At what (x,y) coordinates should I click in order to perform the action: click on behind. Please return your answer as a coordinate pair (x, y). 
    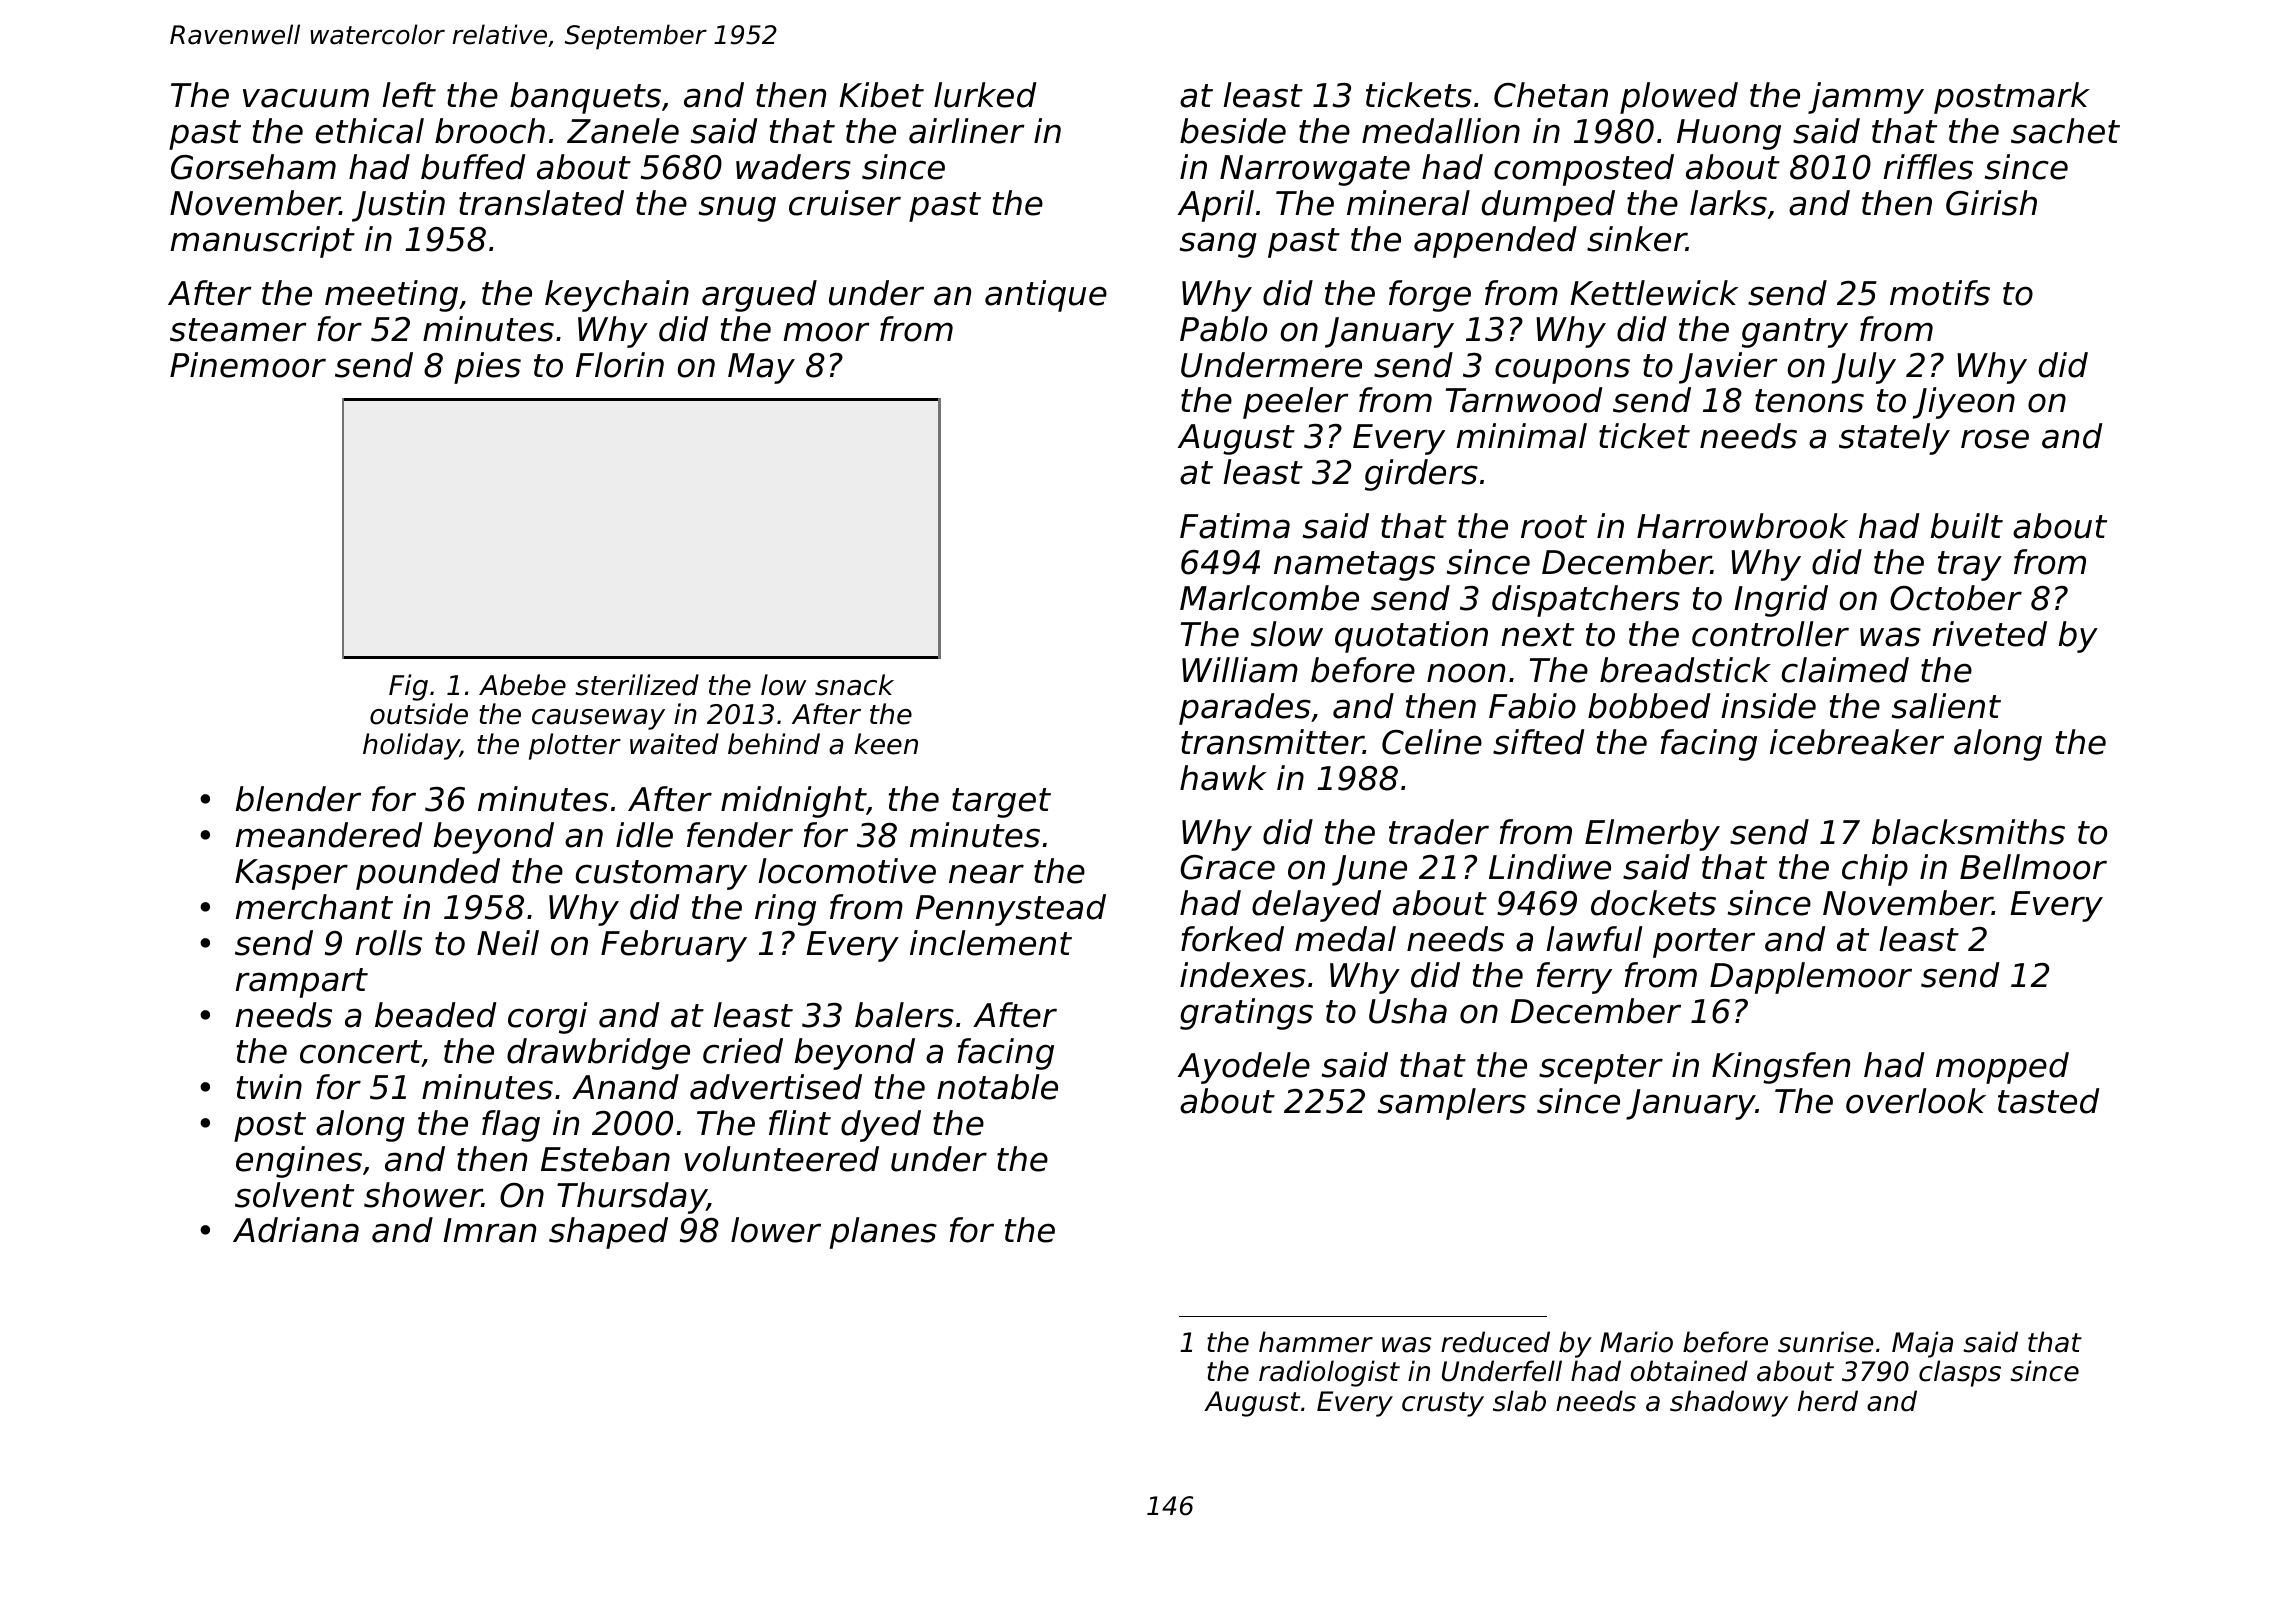
    Looking at the image, I should click on (774, 744).
